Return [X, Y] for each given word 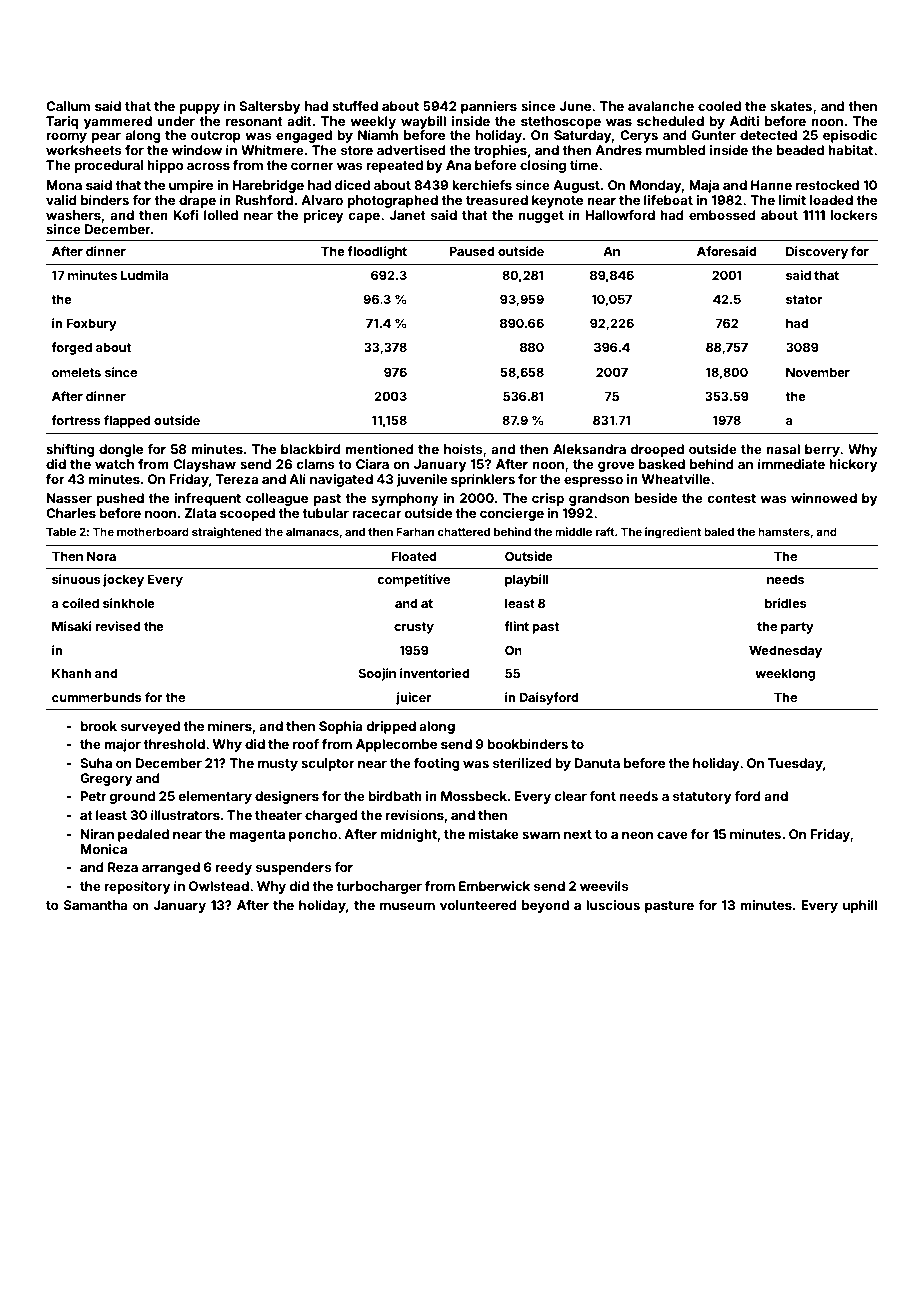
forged [71, 348]
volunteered [478, 905]
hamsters [784, 531]
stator [804, 299]
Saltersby [269, 107]
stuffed [355, 106]
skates [791, 106]
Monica [104, 849]
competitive [413, 580]
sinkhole [129, 603]
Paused [472, 251]
